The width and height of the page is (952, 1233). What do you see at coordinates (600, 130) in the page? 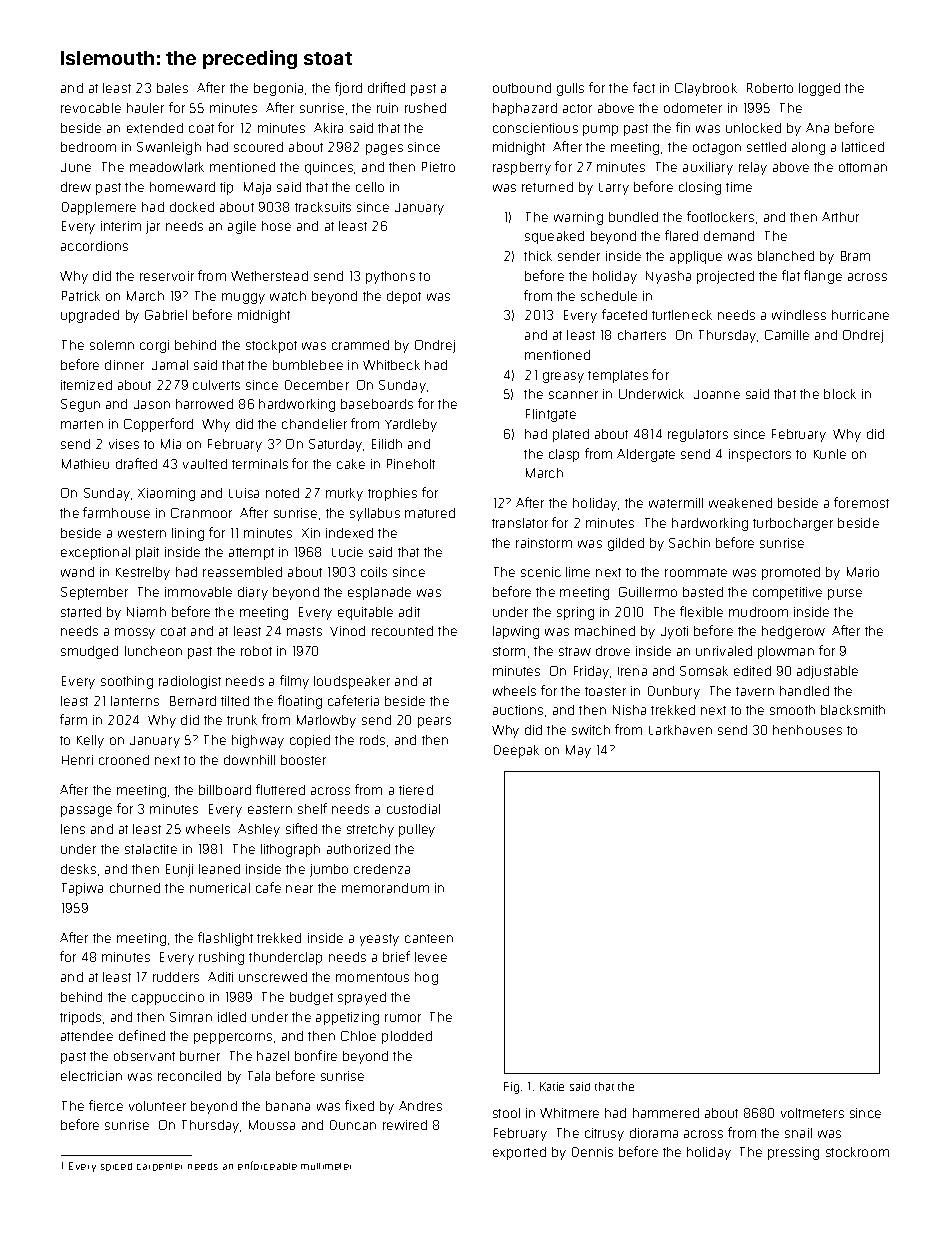
I see `pump` at bounding box center [600, 130].
